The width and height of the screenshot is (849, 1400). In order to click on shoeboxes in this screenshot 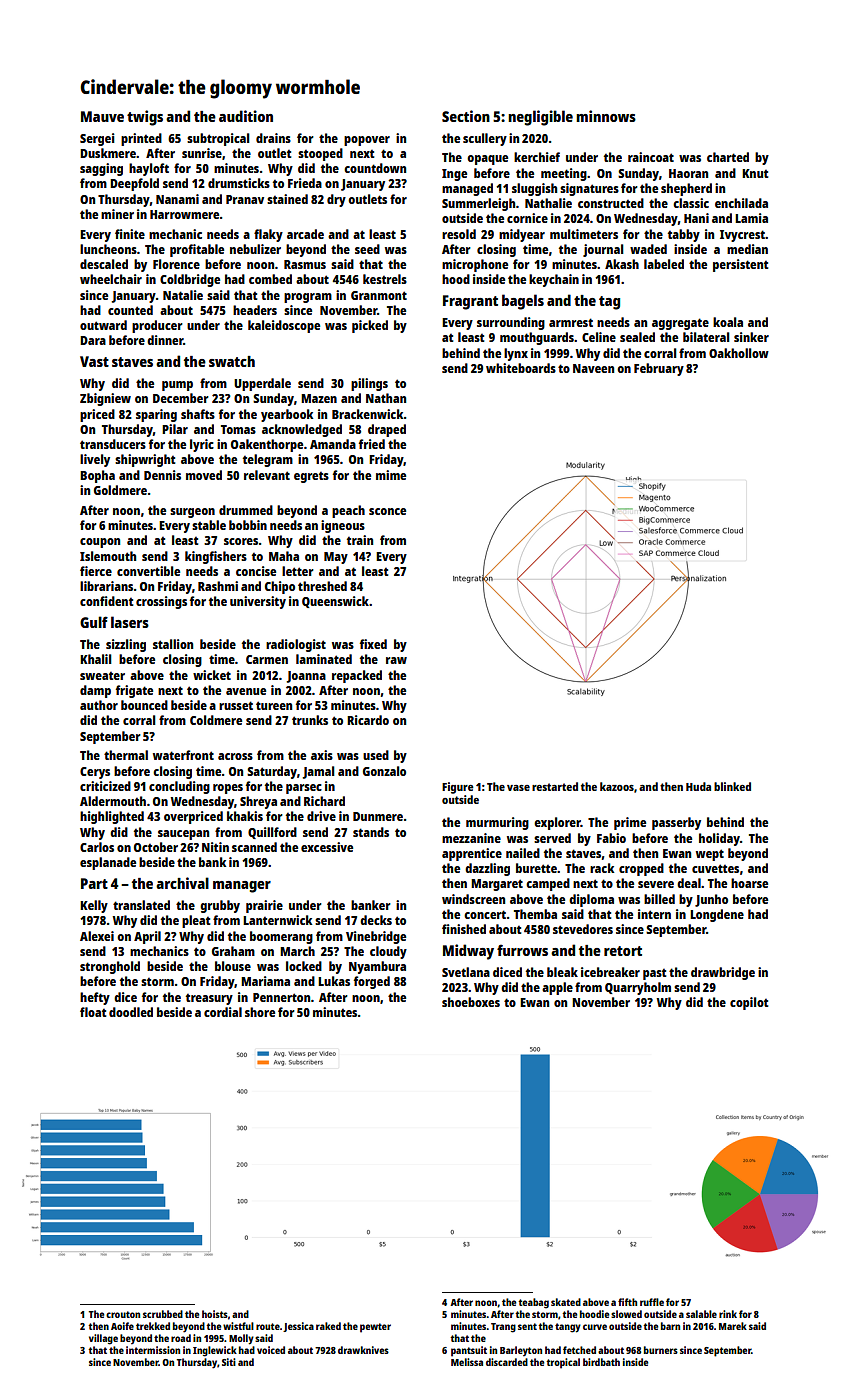, I will do `click(471, 1002)`.
